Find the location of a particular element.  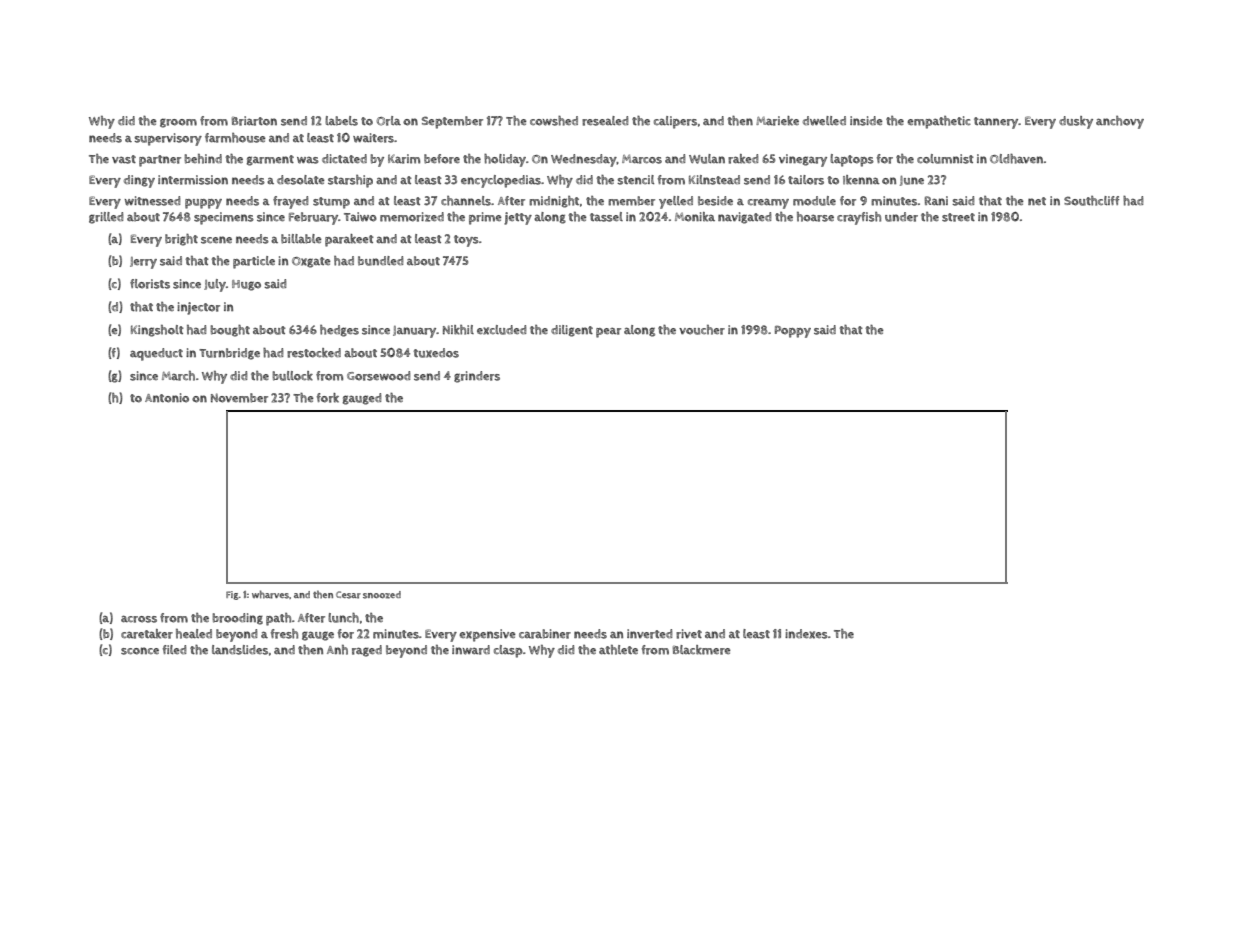

March is located at coordinates (178, 376).
